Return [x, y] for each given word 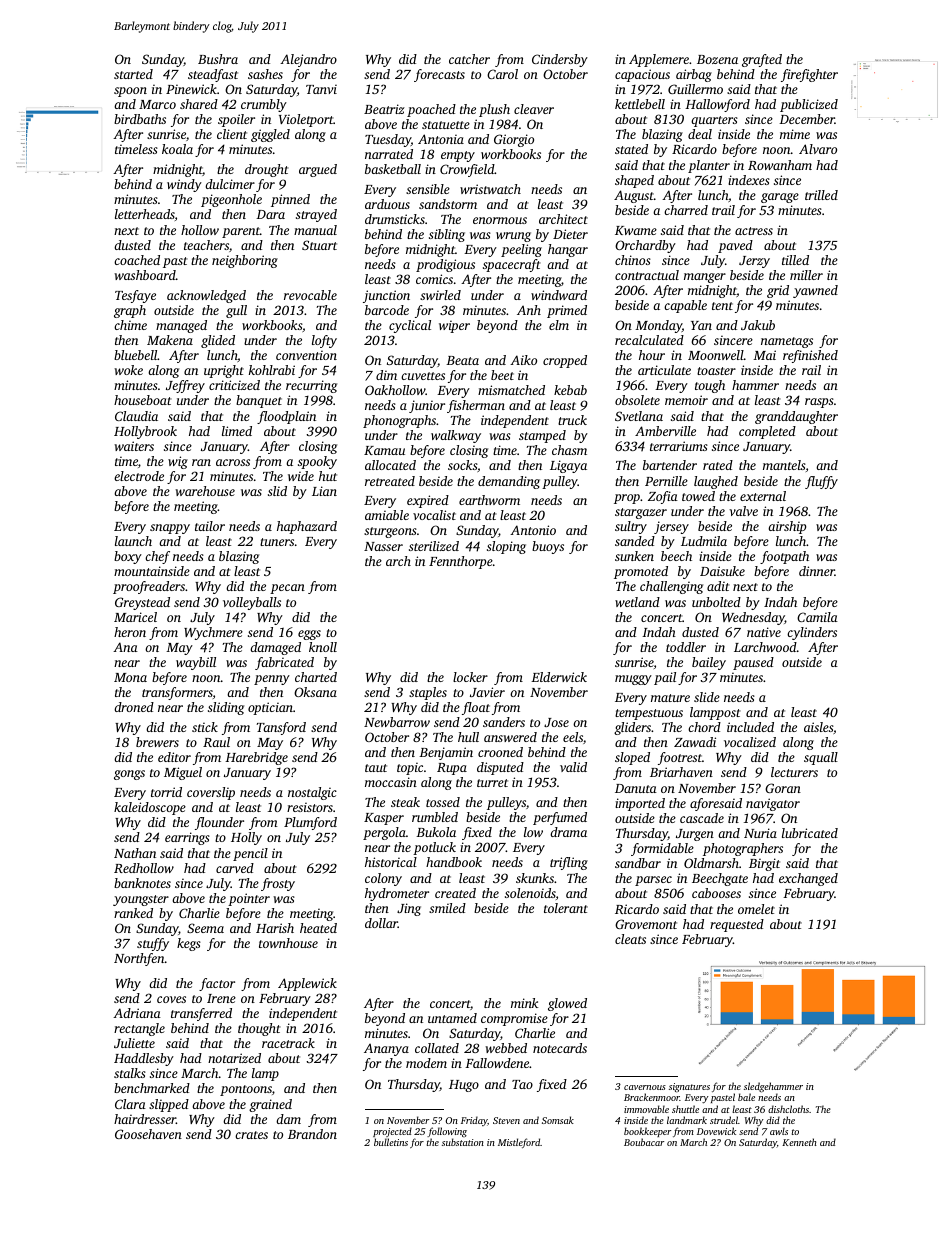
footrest [680, 758]
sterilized [434, 546]
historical [391, 862]
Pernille [666, 481]
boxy [128, 557]
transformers [177, 693]
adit [718, 586]
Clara [130, 1104]
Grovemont [646, 924]
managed [181, 326]
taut [376, 768]
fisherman [476, 406]
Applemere [659, 60]
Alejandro [308, 60]
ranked [133, 913]
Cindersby [560, 60]
